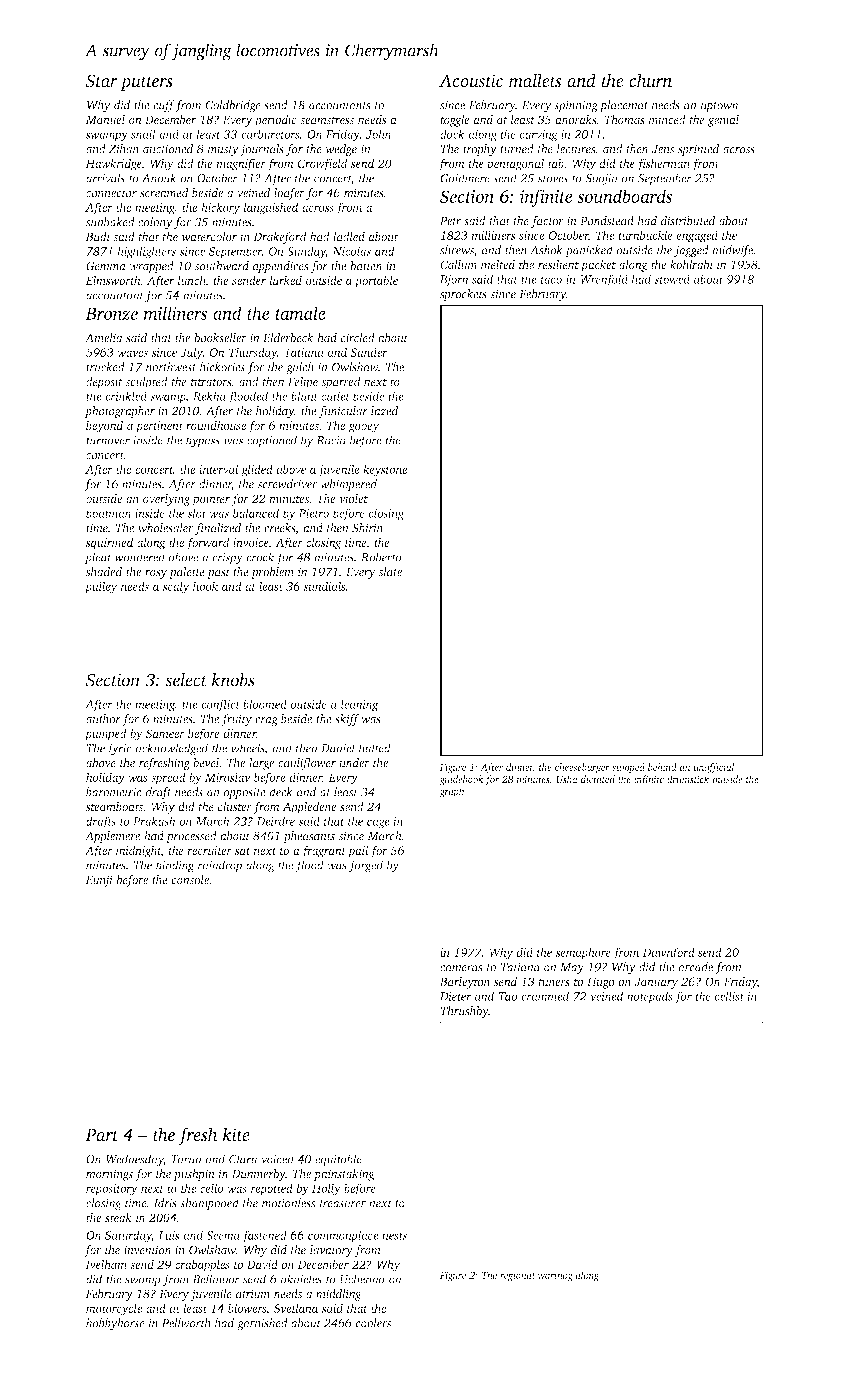  Describe the element at coordinates (105, 367) in the page. I see `trucked` at that location.
